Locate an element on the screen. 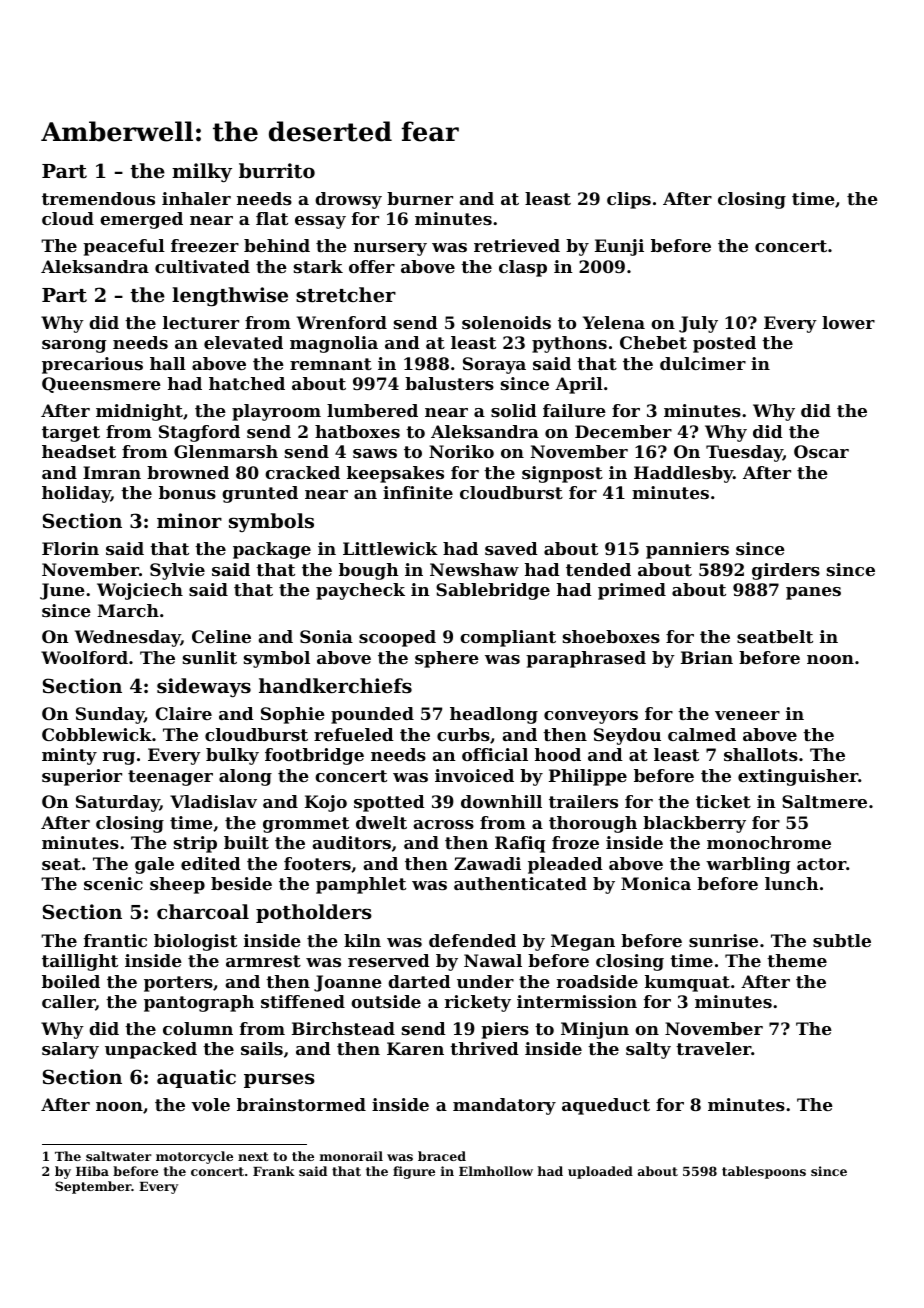 This screenshot has width=924, height=1308. roadside is located at coordinates (597, 981).
